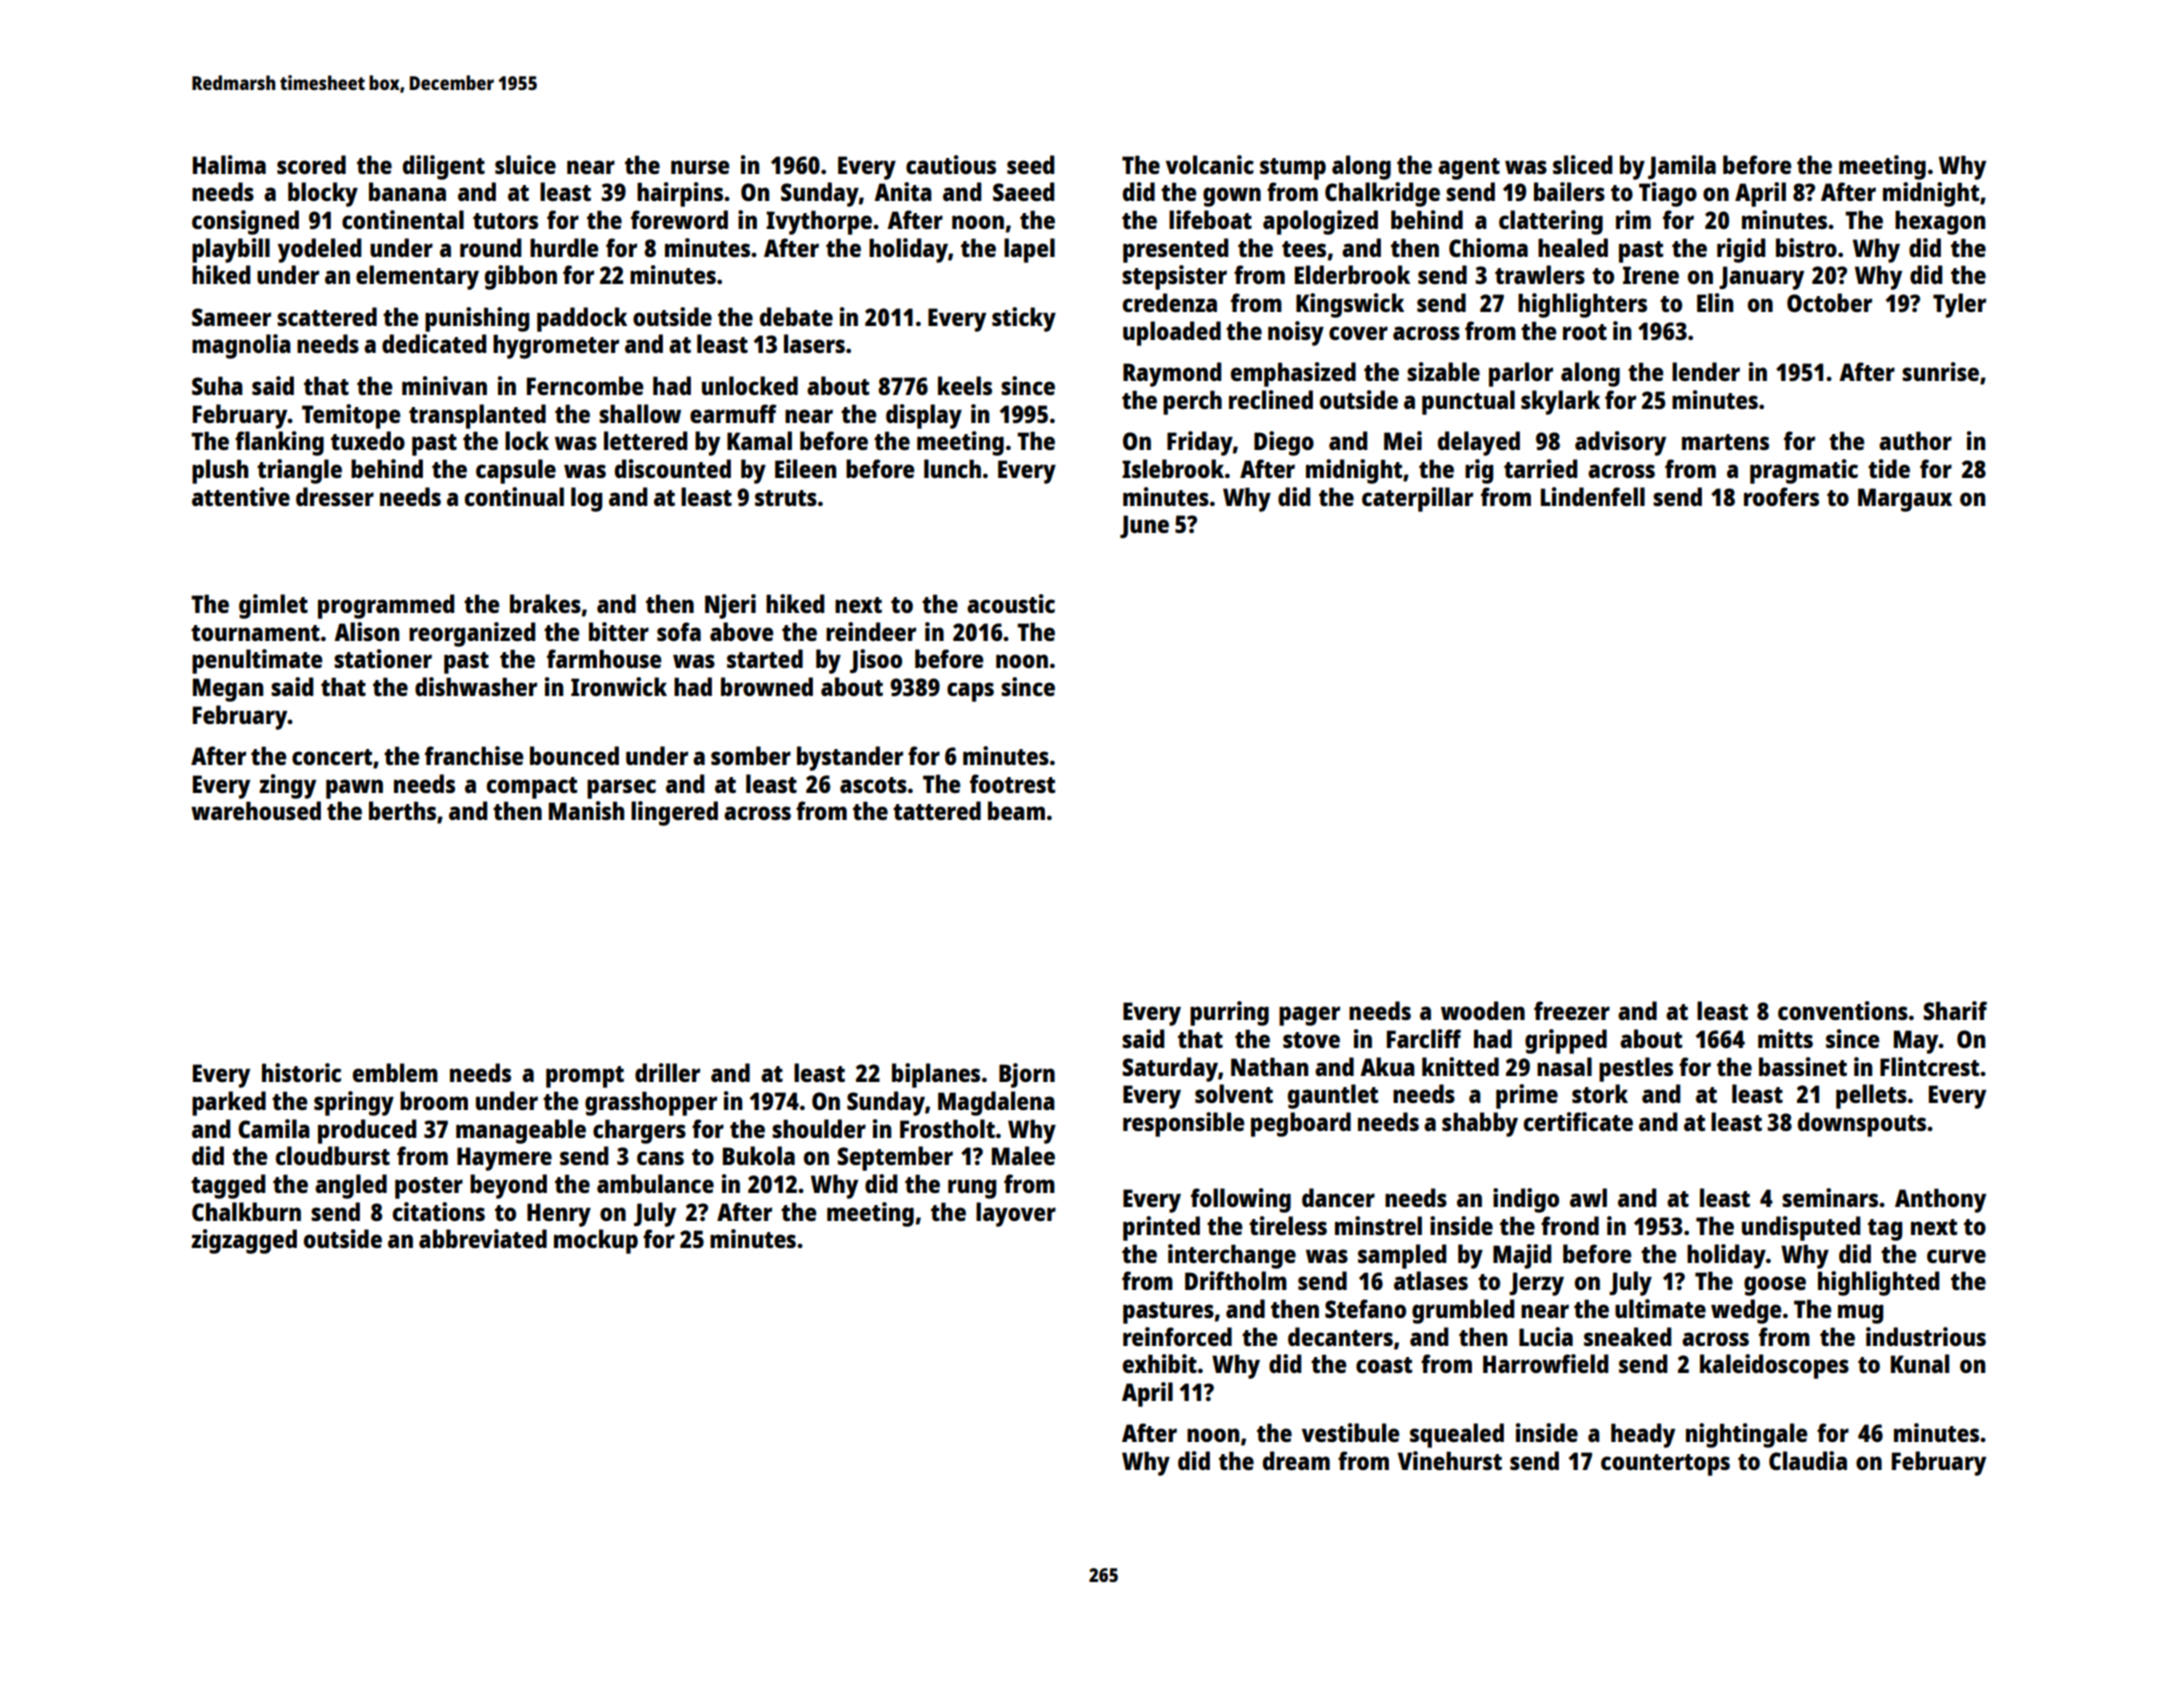 This image has height=1683, width=2178. I want to click on warehoused, so click(256, 810).
